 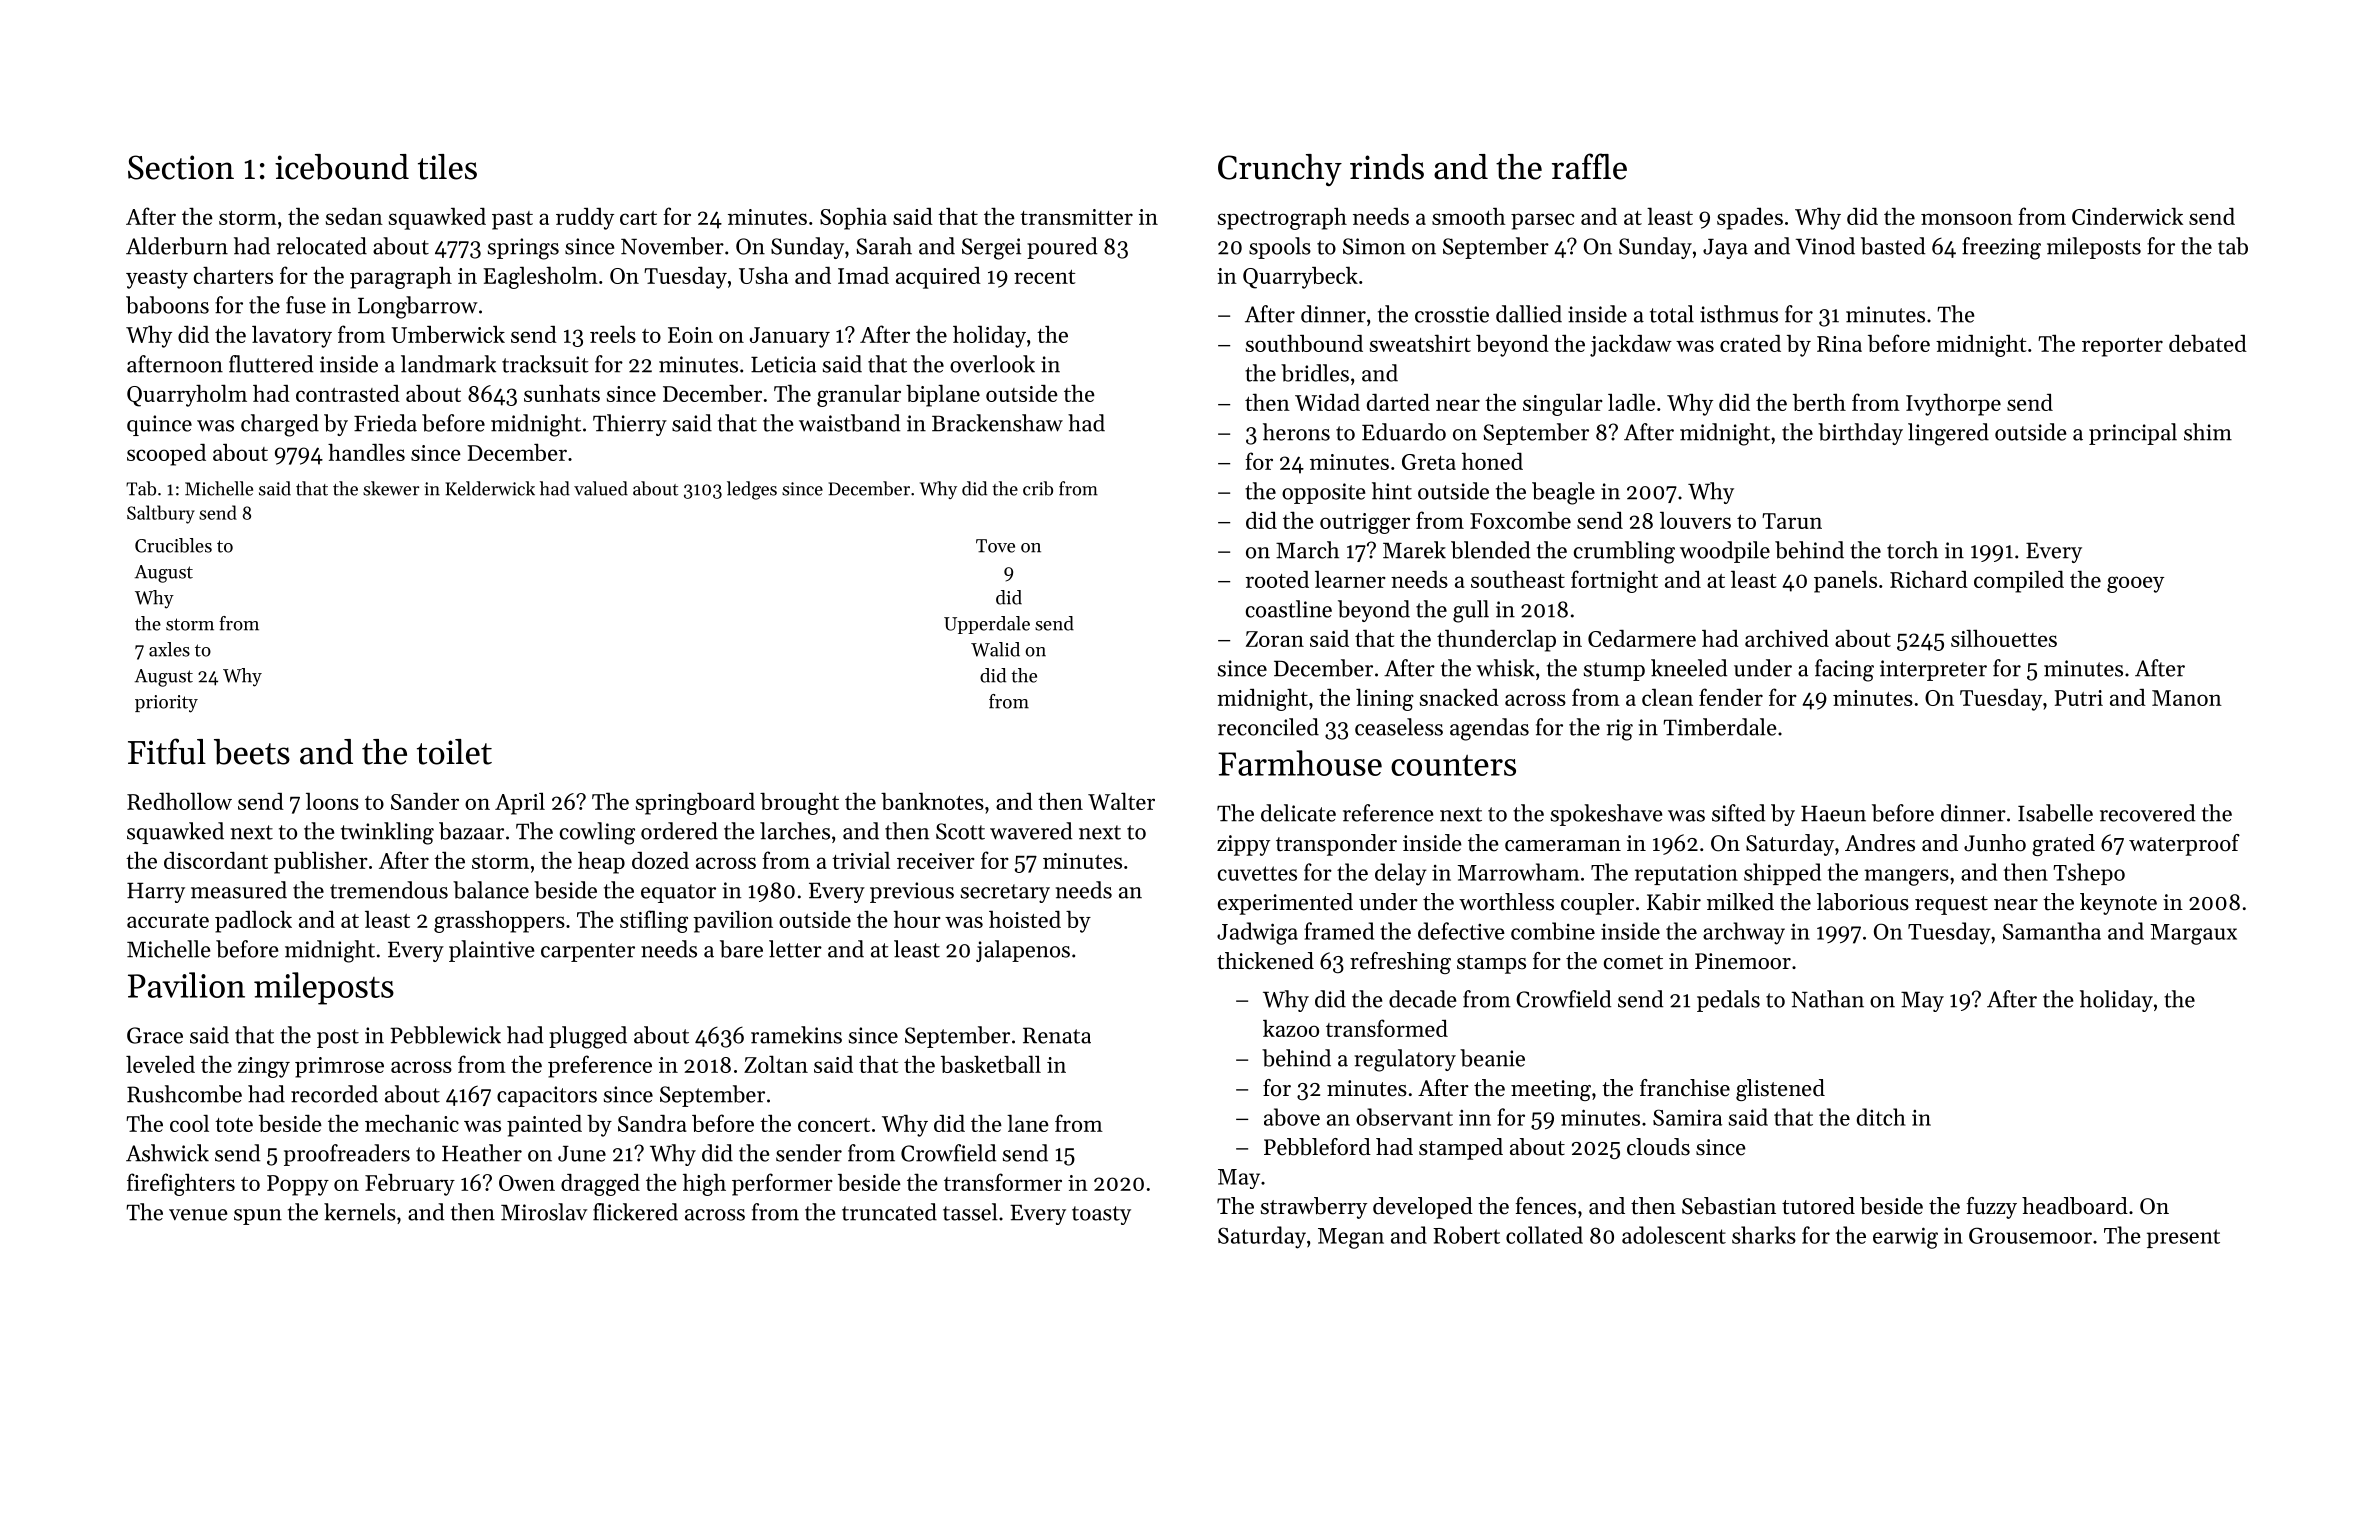 What do you see at coordinates (454, 752) in the screenshot?
I see `toilet` at bounding box center [454, 752].
